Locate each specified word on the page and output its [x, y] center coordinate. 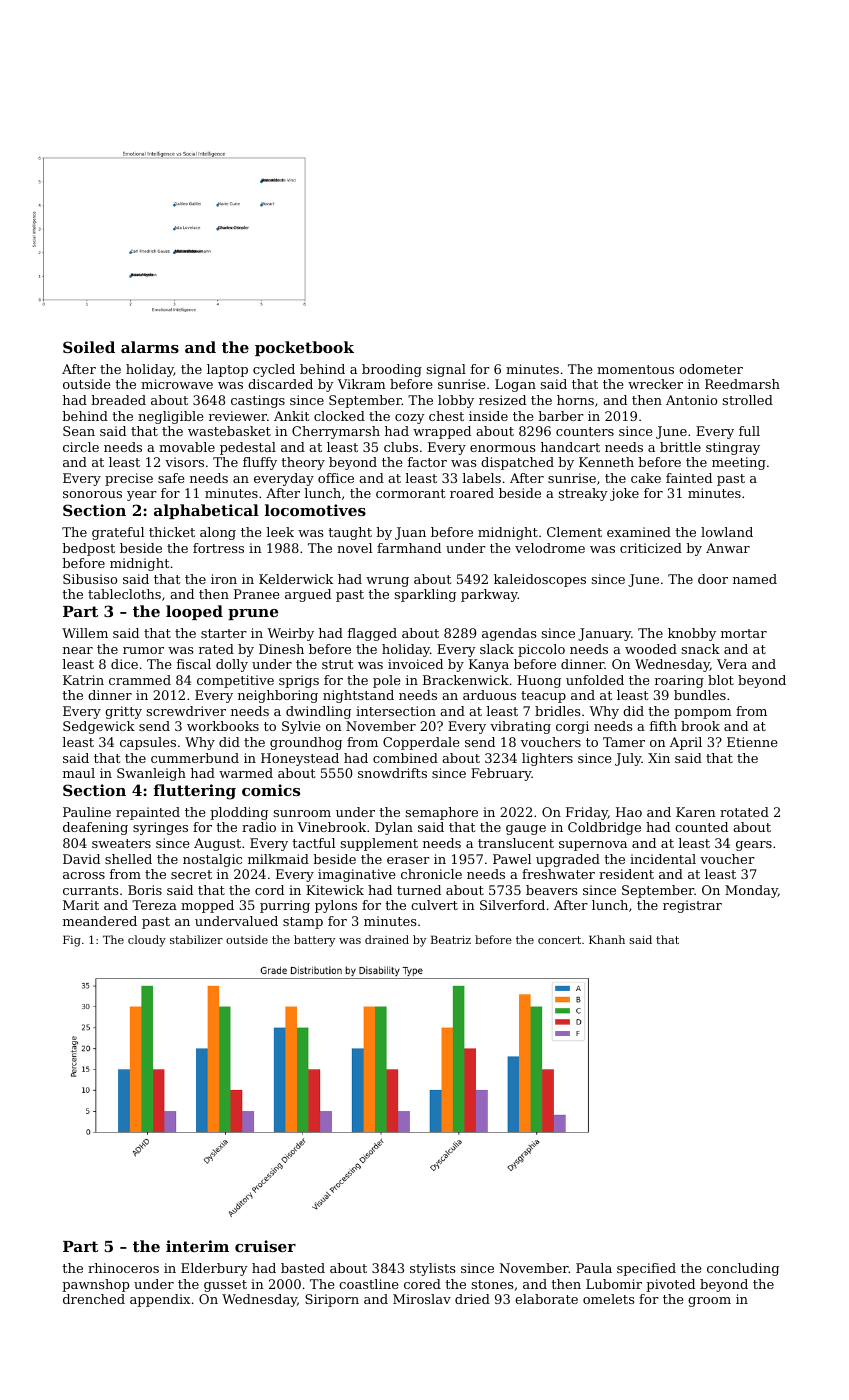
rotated [744, 812]
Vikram [362, 384]
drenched [94, 1299]
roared [472, 493]
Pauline [87, 812]
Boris [145, 890]
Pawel [512, 859]
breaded [118, 400]
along [218, 533]
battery [314, 941]
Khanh [607, 939]
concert [559, 940]
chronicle [431, 874]
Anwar [728, 548]
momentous [635, 369]
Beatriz [451, 939]
